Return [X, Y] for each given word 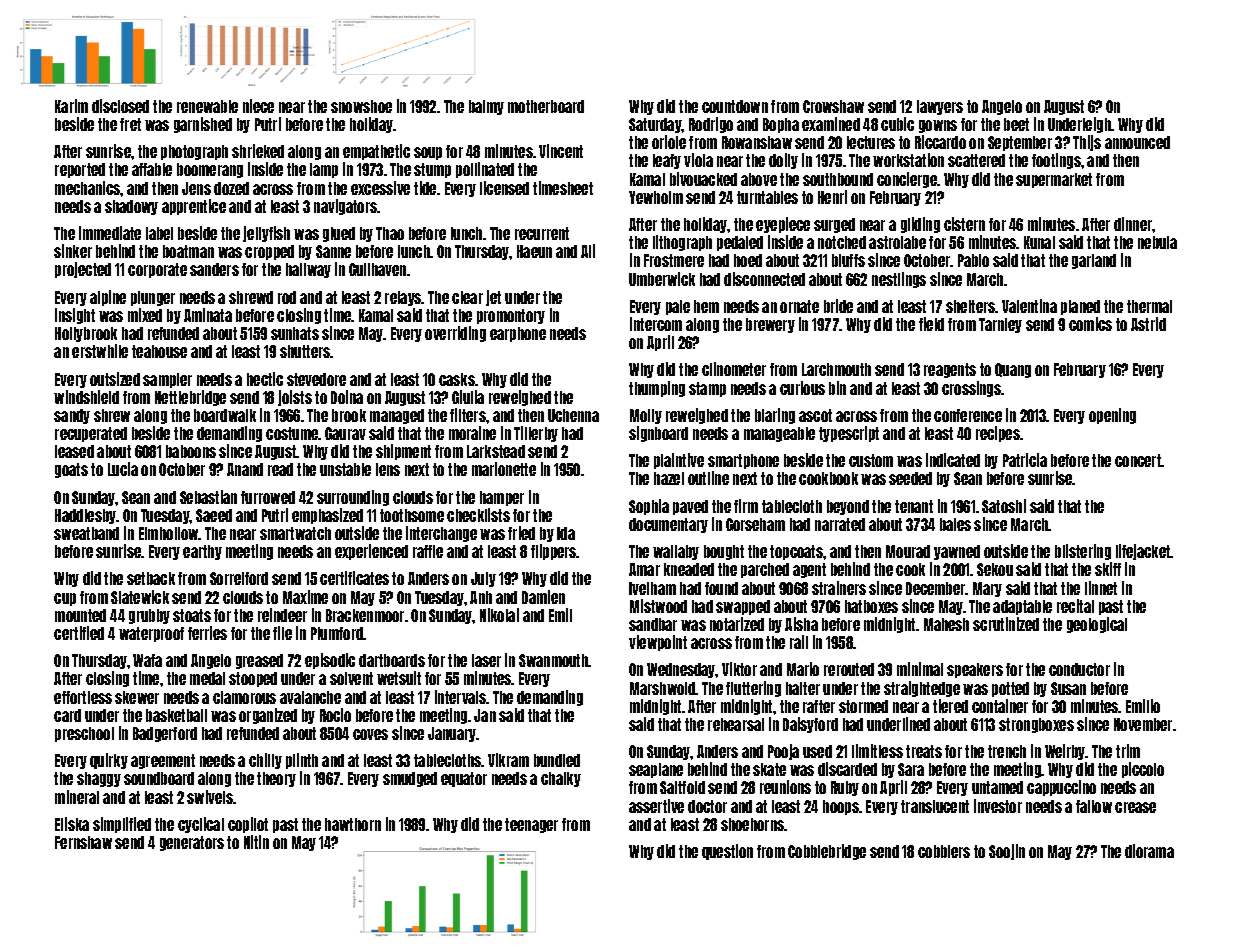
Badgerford [165, 734]
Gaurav [345, 433]
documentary [668, 525]
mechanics [88, 188]
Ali [588, 251]
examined [831, 124]
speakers [975, 670]
